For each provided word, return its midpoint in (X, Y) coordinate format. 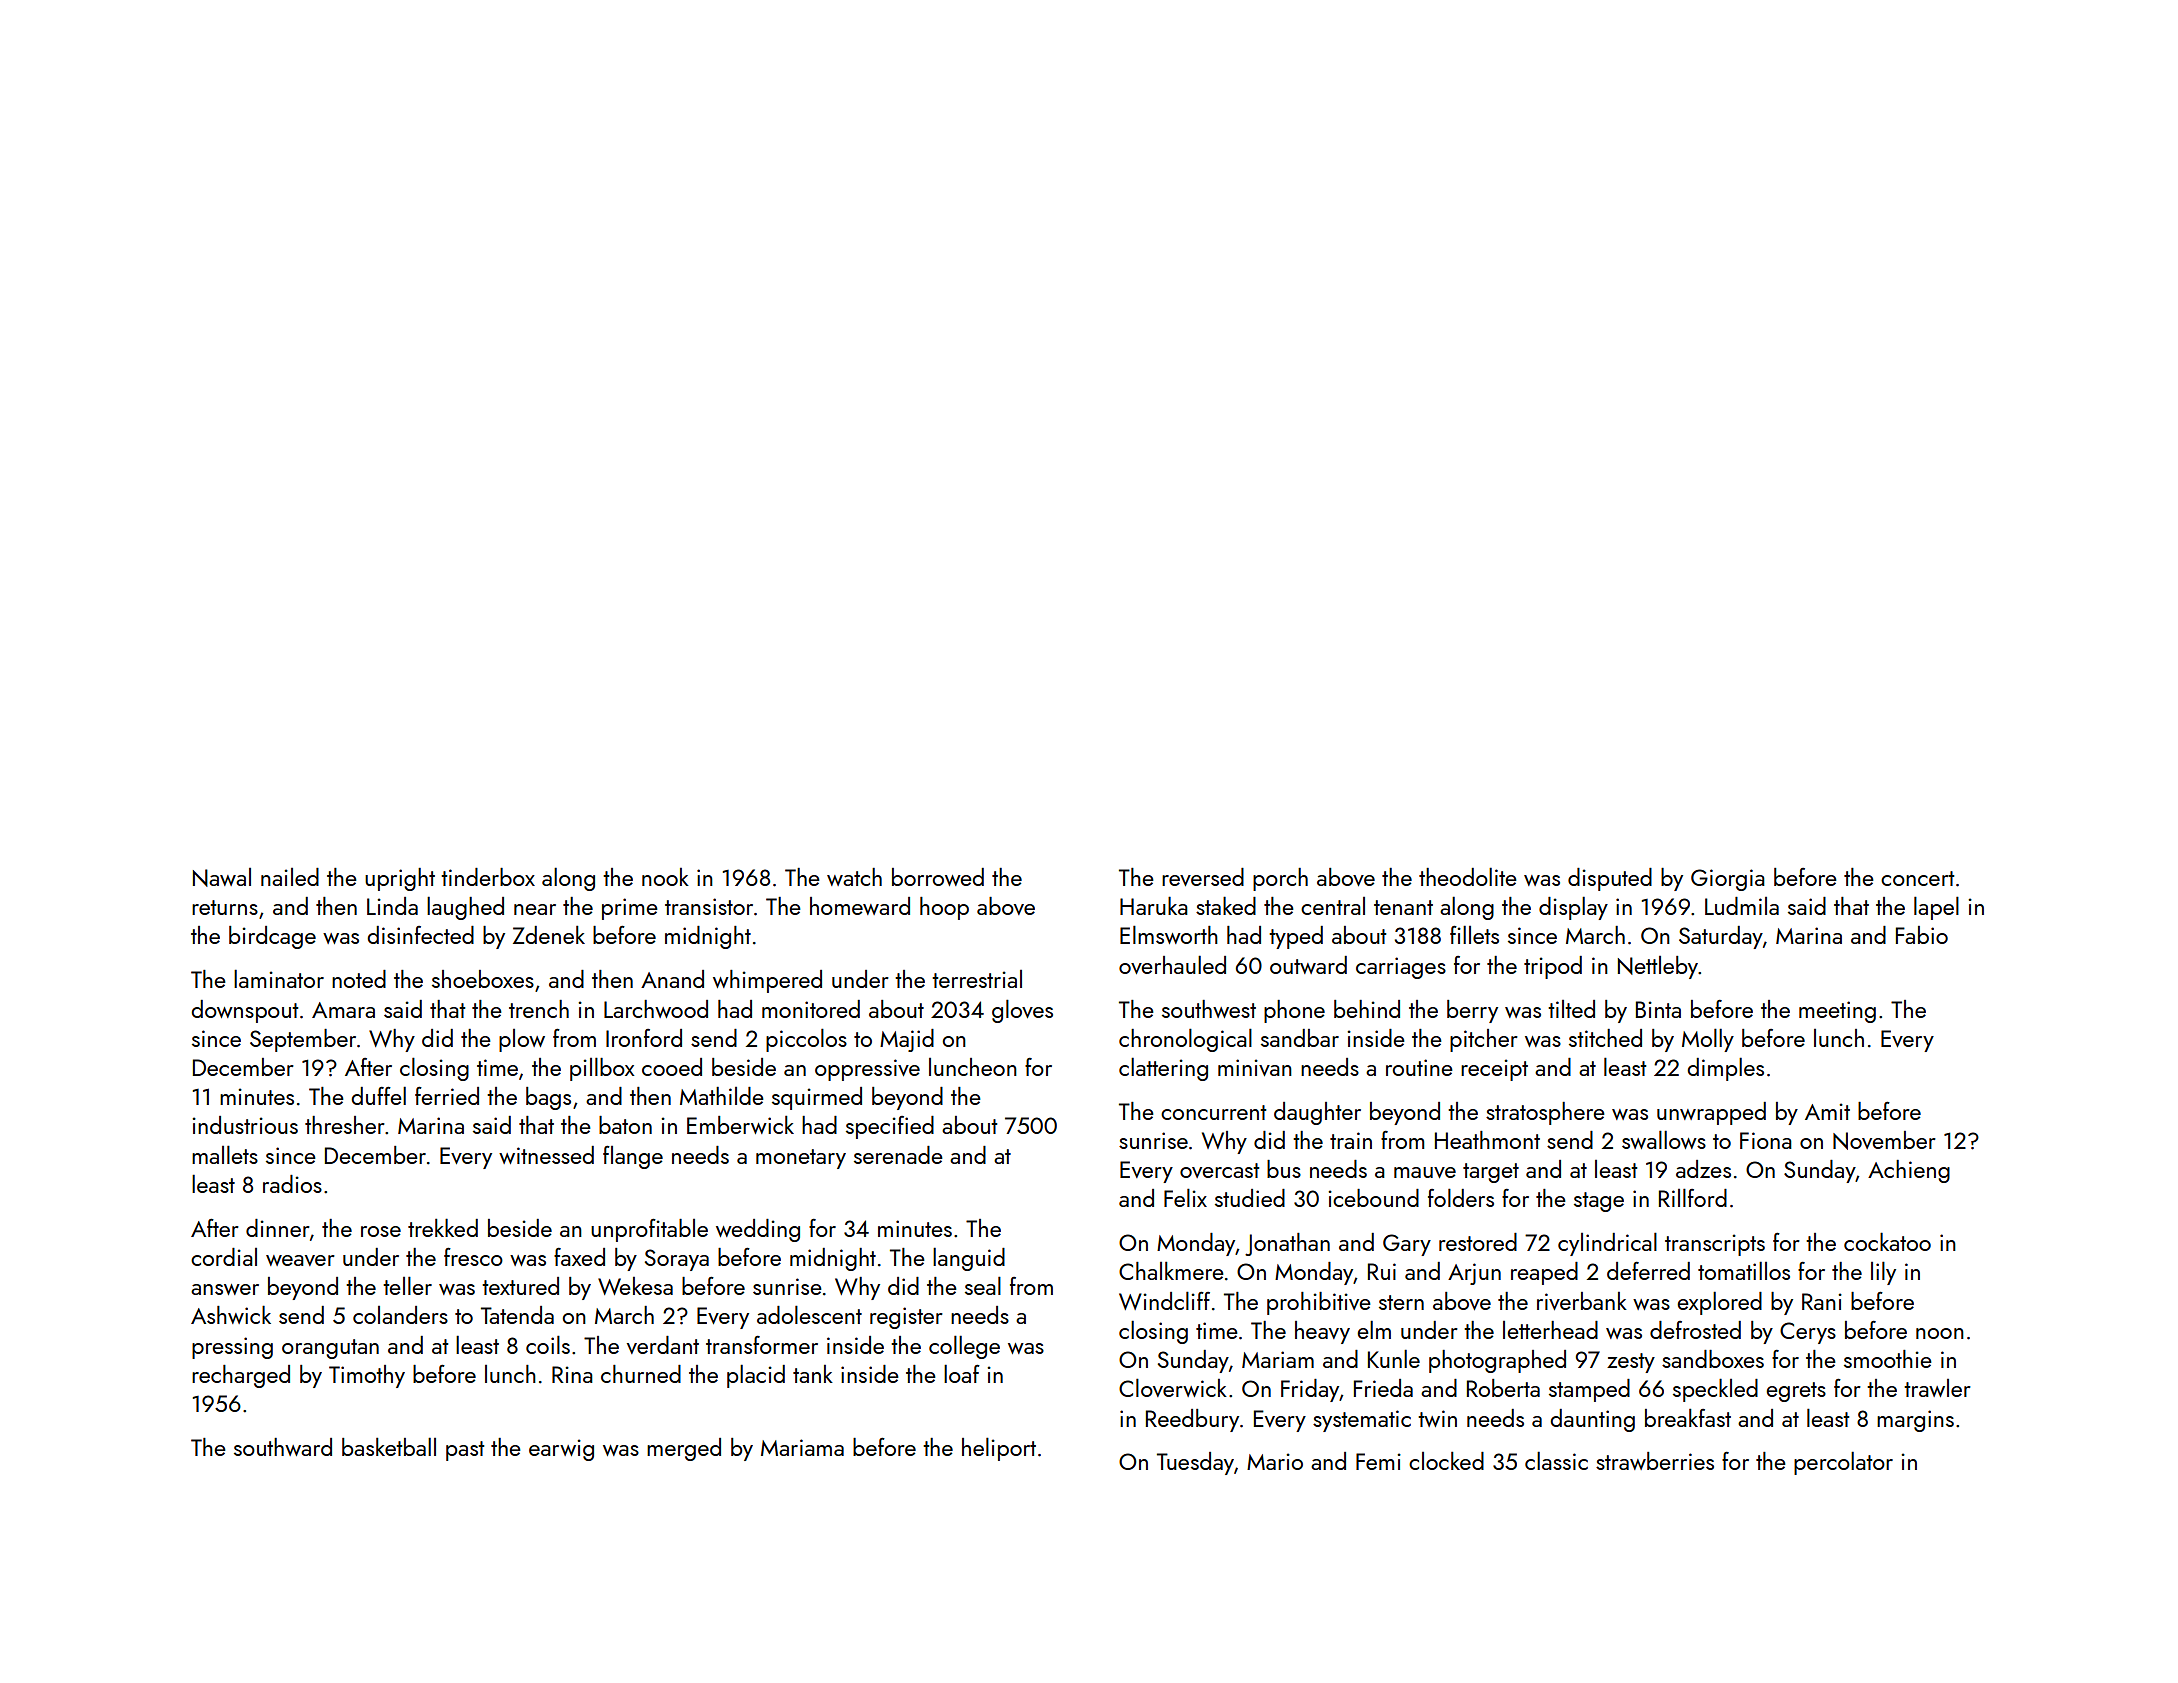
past (465, 1451)
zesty (1631, 1363)
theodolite (1468, 876)
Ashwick (231, 1314)
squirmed (817, 1098)
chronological (1185, 1040)
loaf (962, 1373)
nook (665, 877)
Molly (1708, 1040)
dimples (1725, 1069)
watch (854, 877)
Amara (343, 1010)
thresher (345, 1125)
